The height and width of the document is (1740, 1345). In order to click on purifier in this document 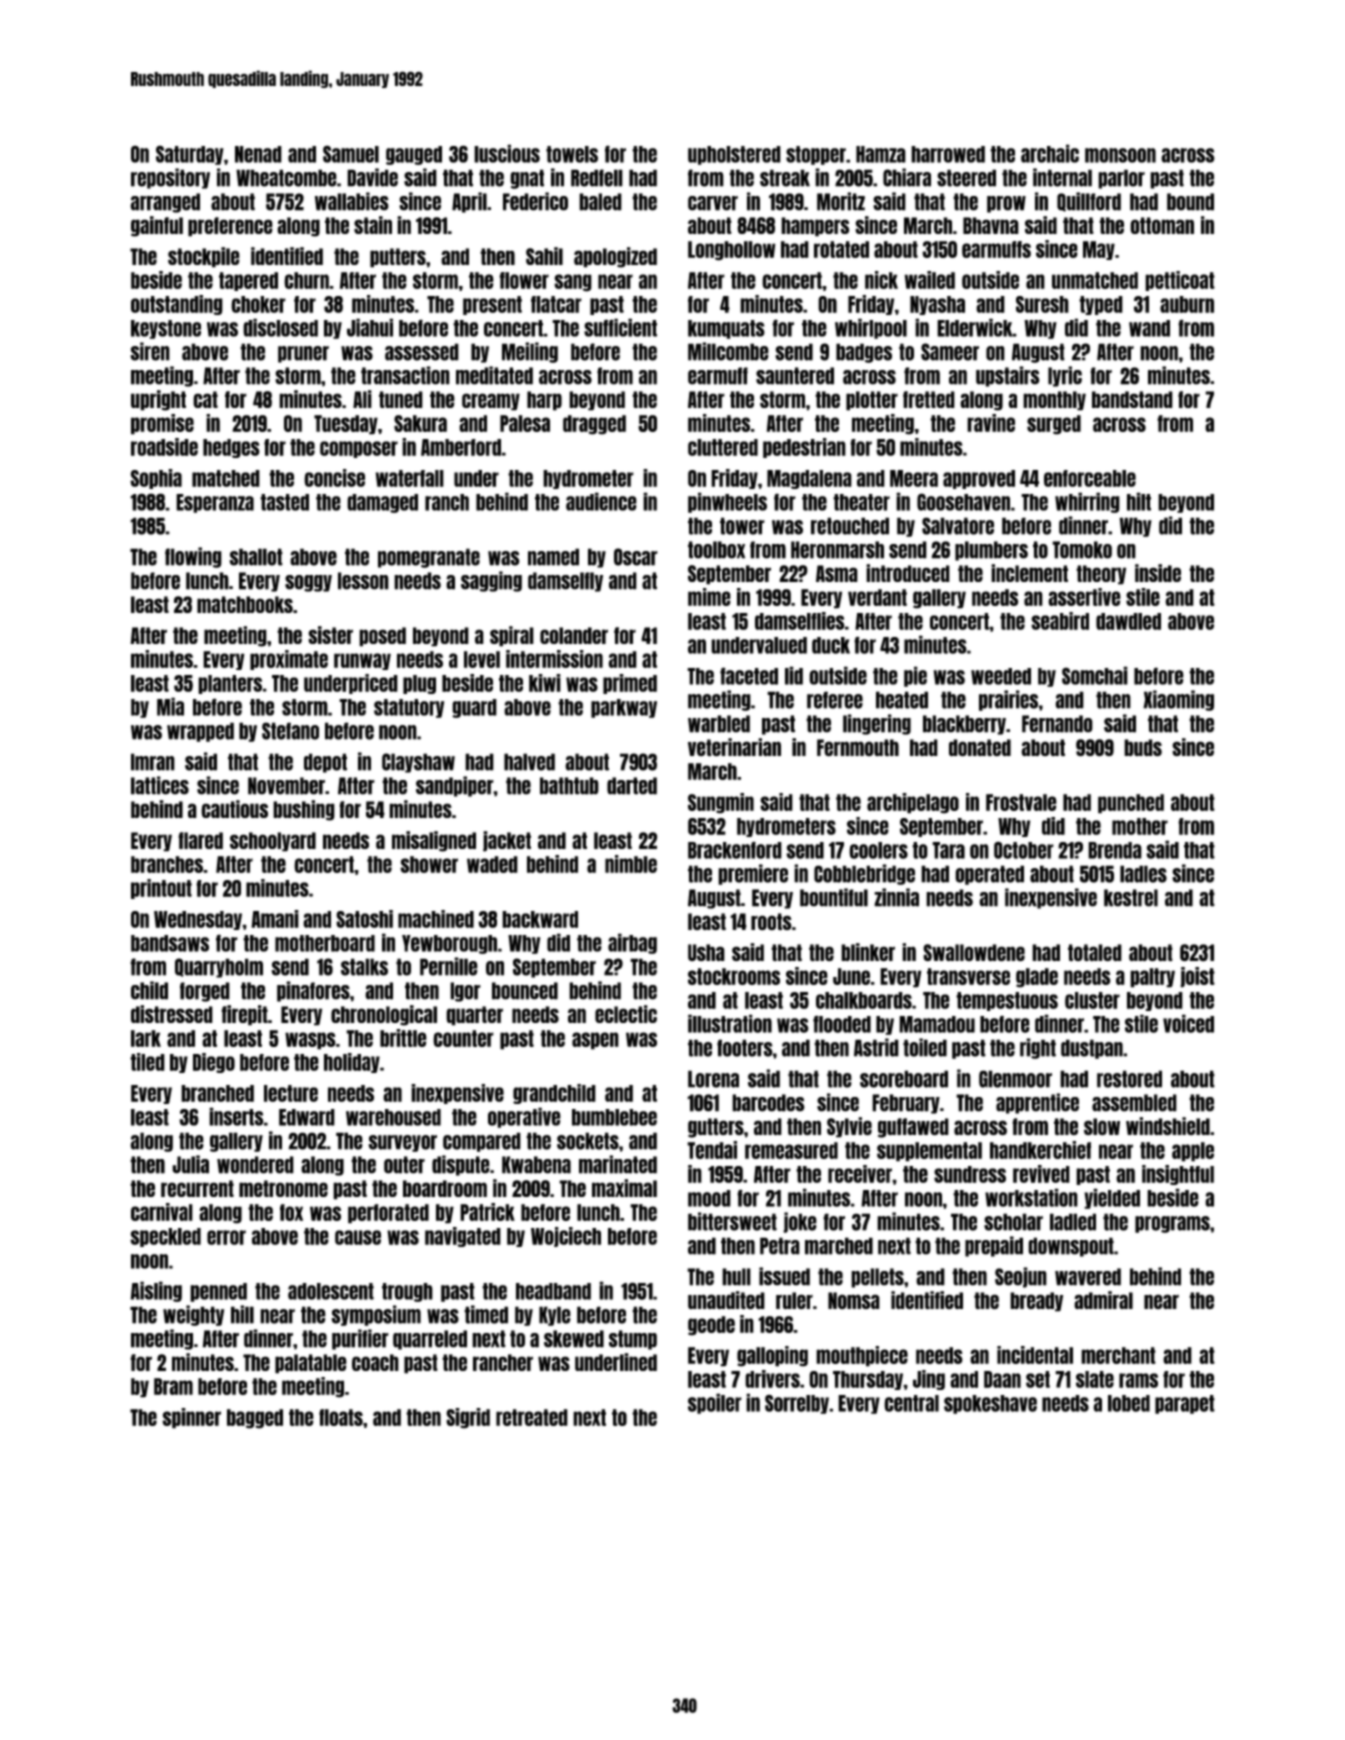, I will do `click(360, 1339)`.
